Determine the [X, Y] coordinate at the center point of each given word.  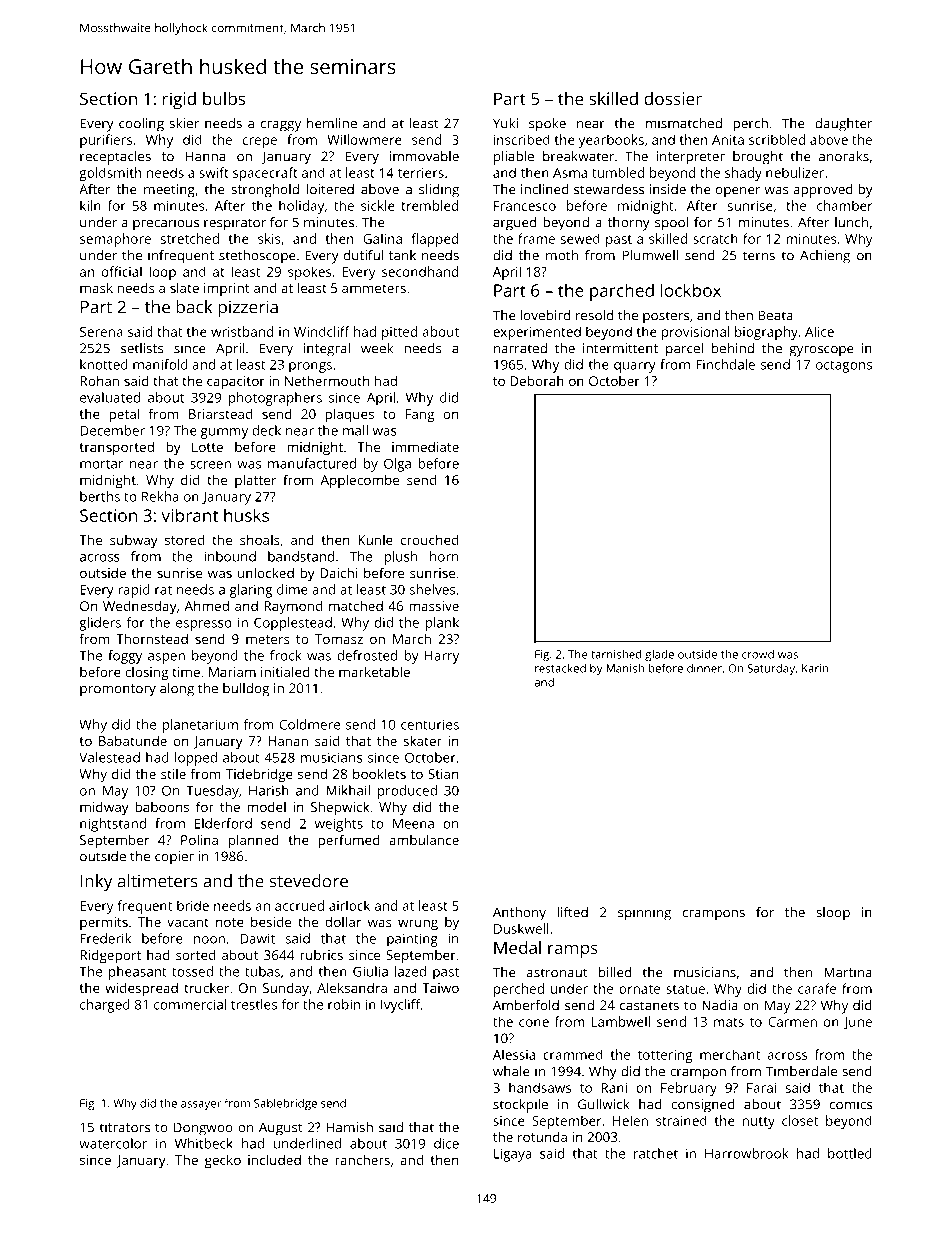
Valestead [109, 757]
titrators [124, 1127]
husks [246, 515]
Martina [848, 972]
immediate [425, 447]
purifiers [106, 141]
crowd [758, 654]
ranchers [363, 1159]
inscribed [522, 139]
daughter [844, 125]
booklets [379, 773]
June [857, 1023]
